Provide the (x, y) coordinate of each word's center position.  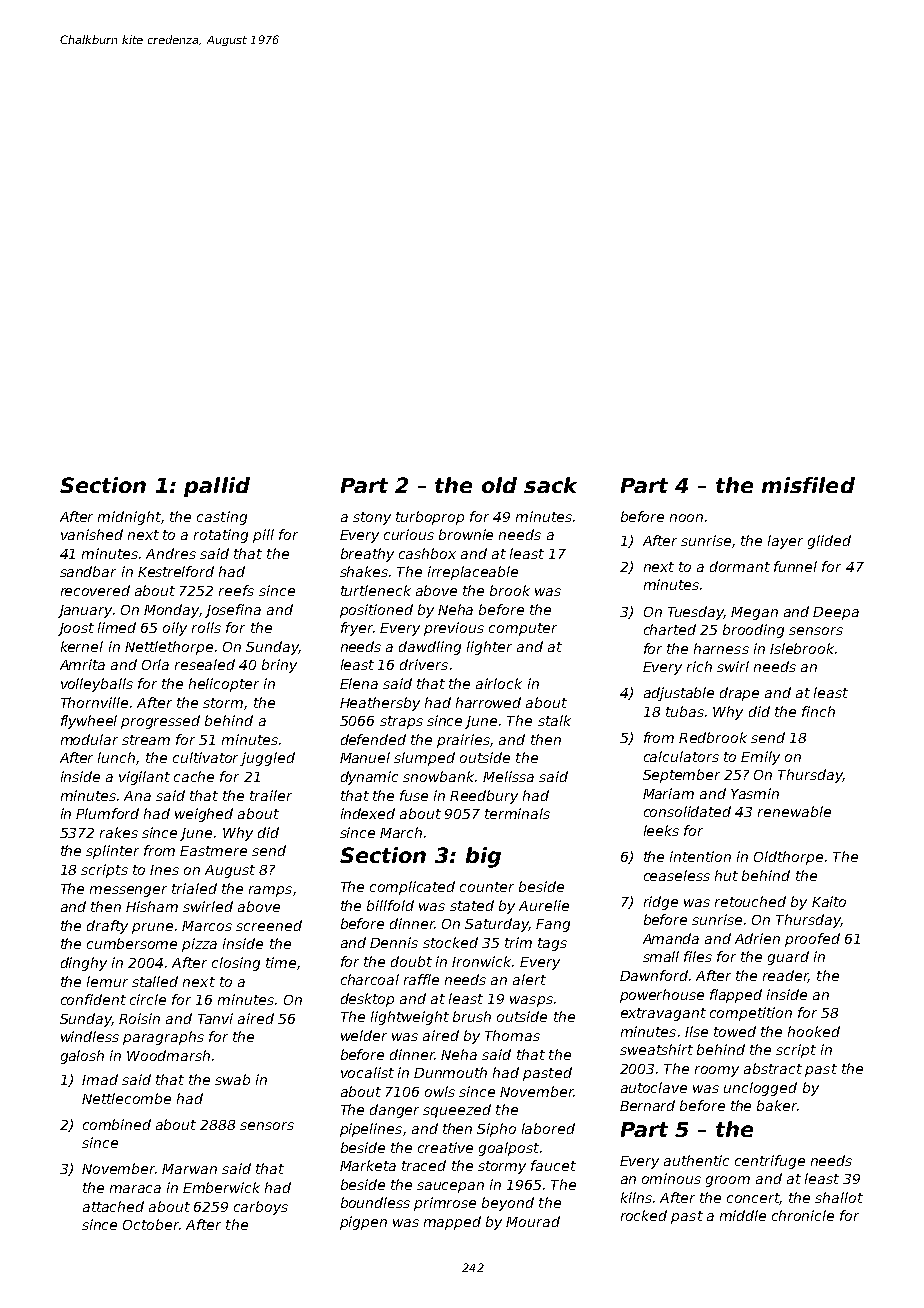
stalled (155, 981)
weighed (204, 815)
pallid (217, 487)
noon (686, 518)
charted (670, 629)
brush (472, 1016)
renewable (794, 811)
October (151, 1224)
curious (409, 534)
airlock (499, 683)
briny (279, 666)
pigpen (363, 1223)
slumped (424, 759)
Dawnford (654, 975)
